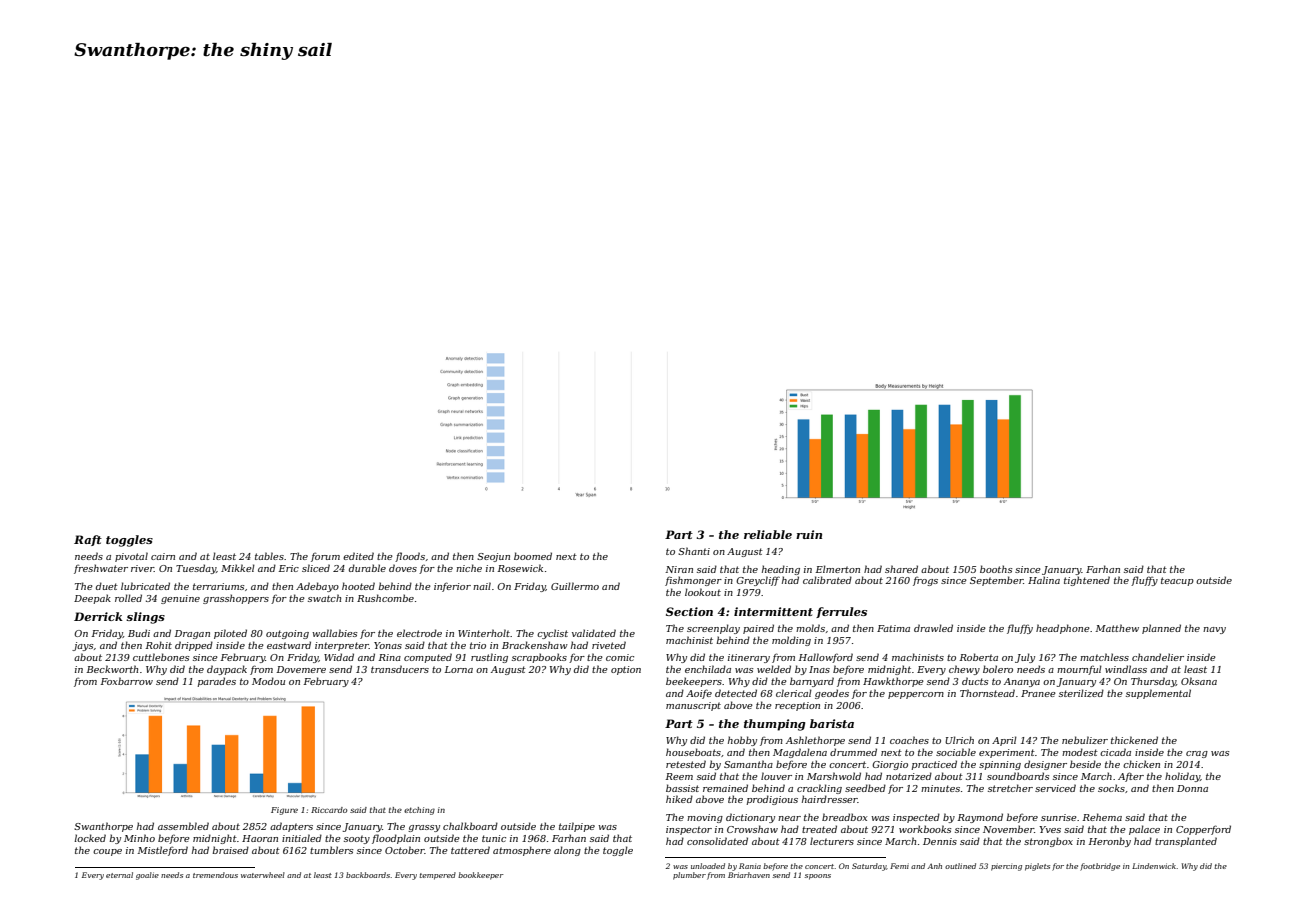 This image has width=1308, height=924. What do you see at coordinates (1131, 777) in the image?
I see `After` at bounding box center [1131, 777].
